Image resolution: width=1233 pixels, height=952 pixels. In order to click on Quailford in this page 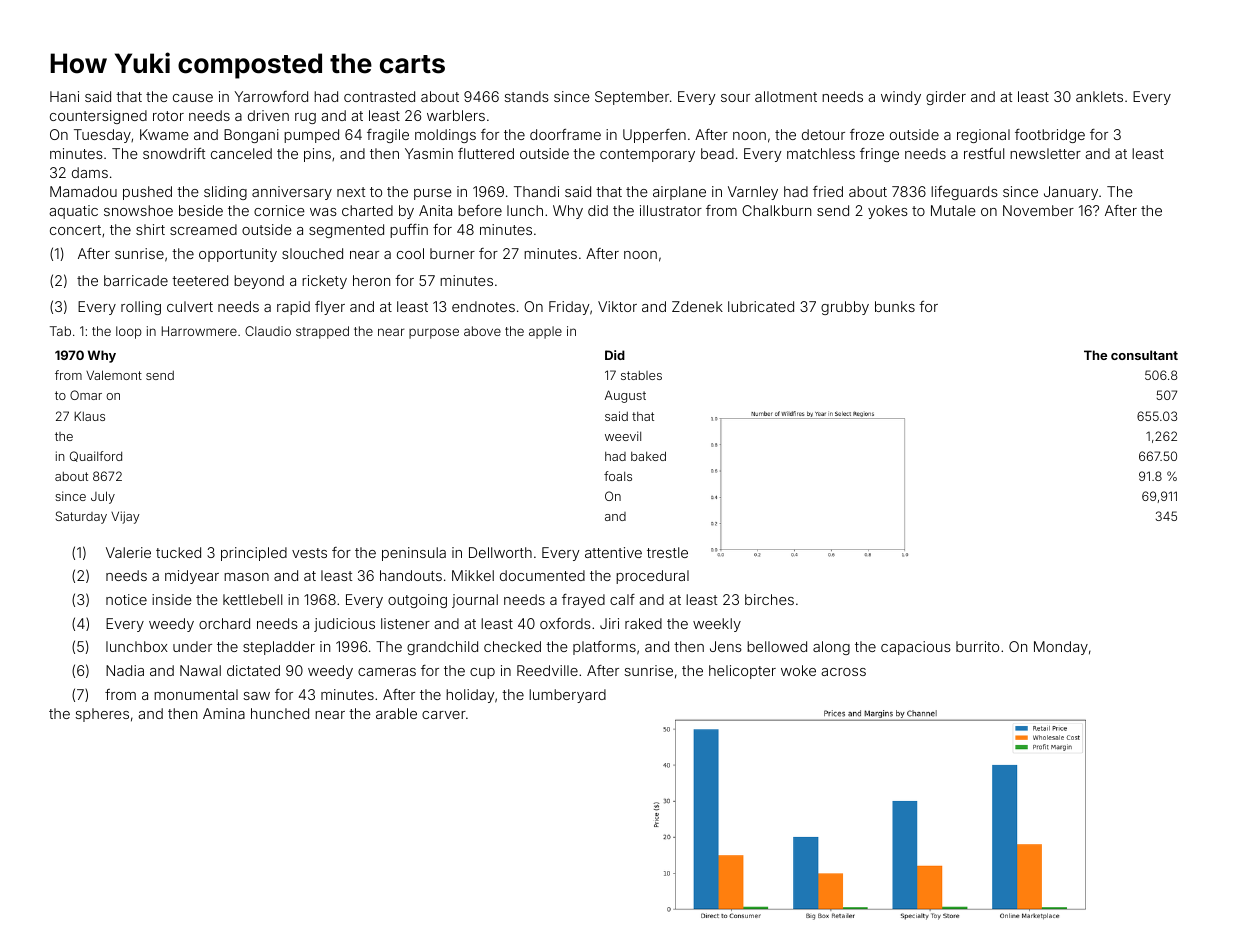, I will do `click(96, 456)`.
